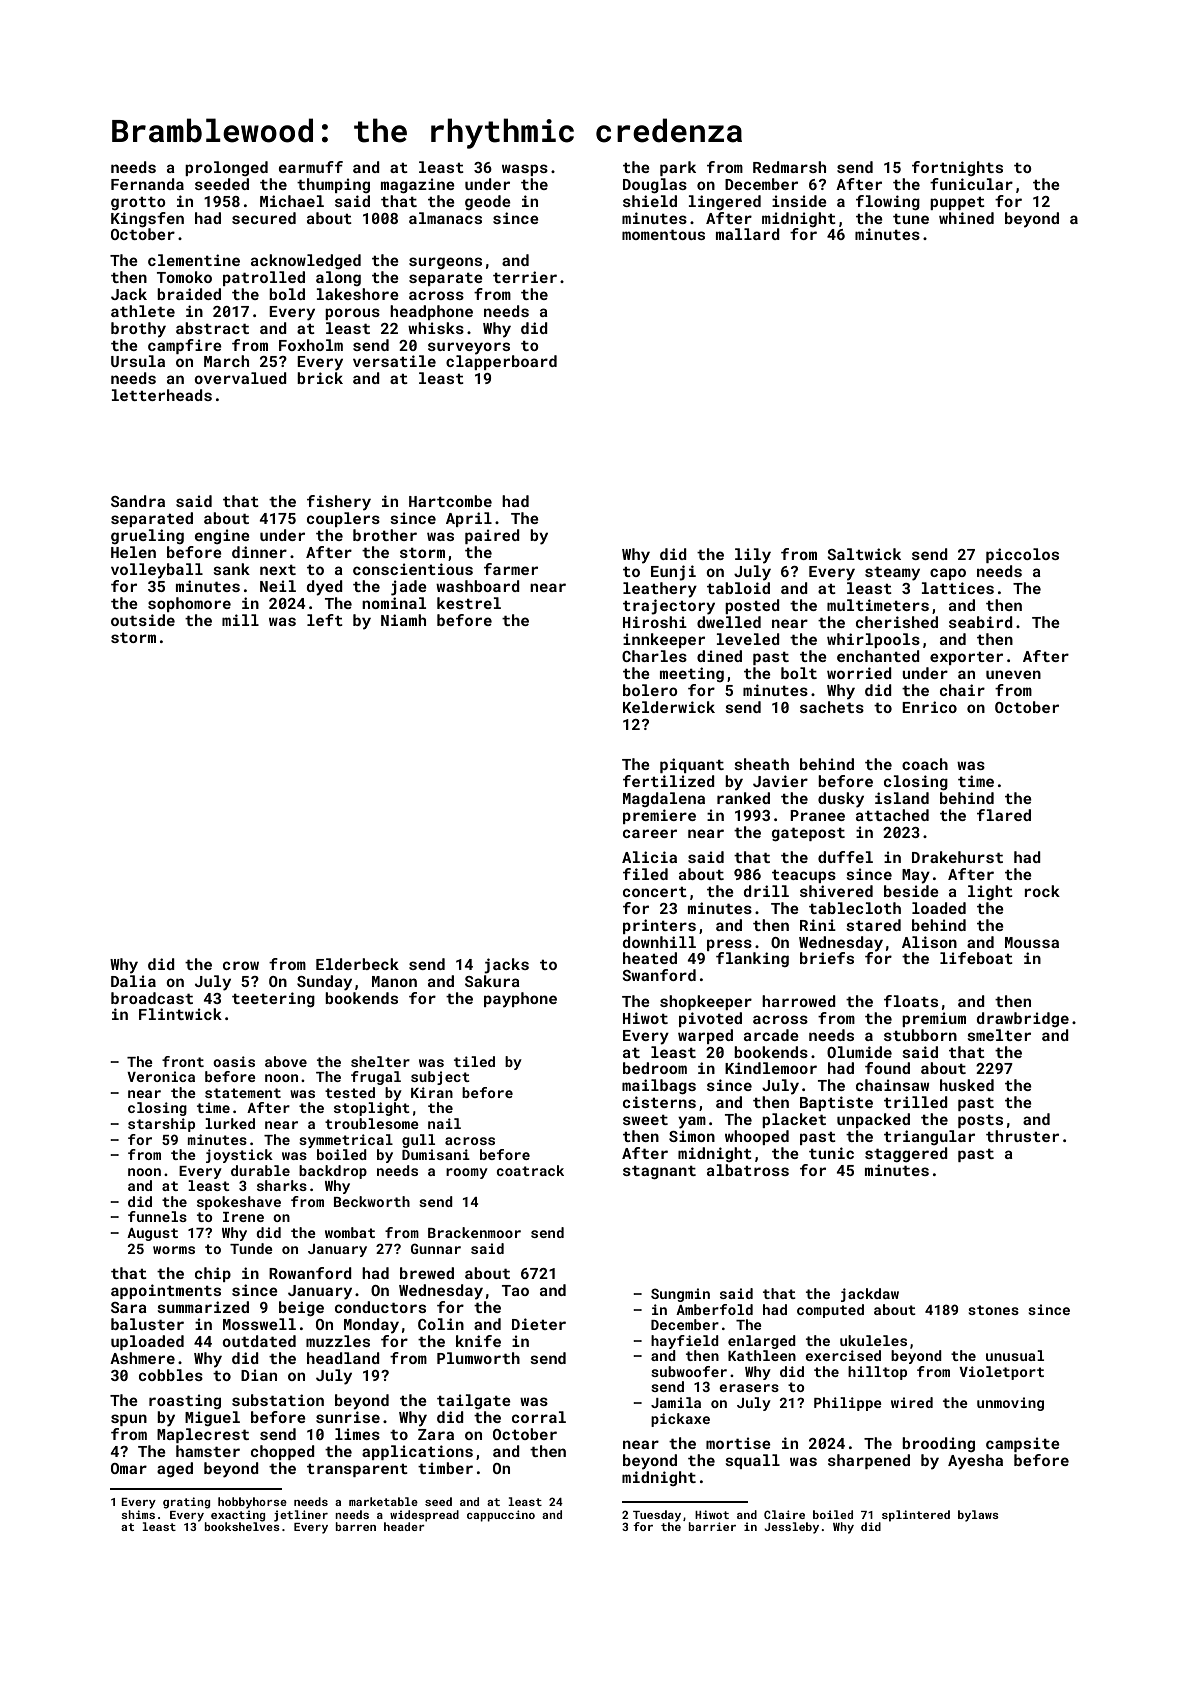 The width and height of the screenshot is (1193, 1687). I want to click on Saltwick, so click(864, 554).
